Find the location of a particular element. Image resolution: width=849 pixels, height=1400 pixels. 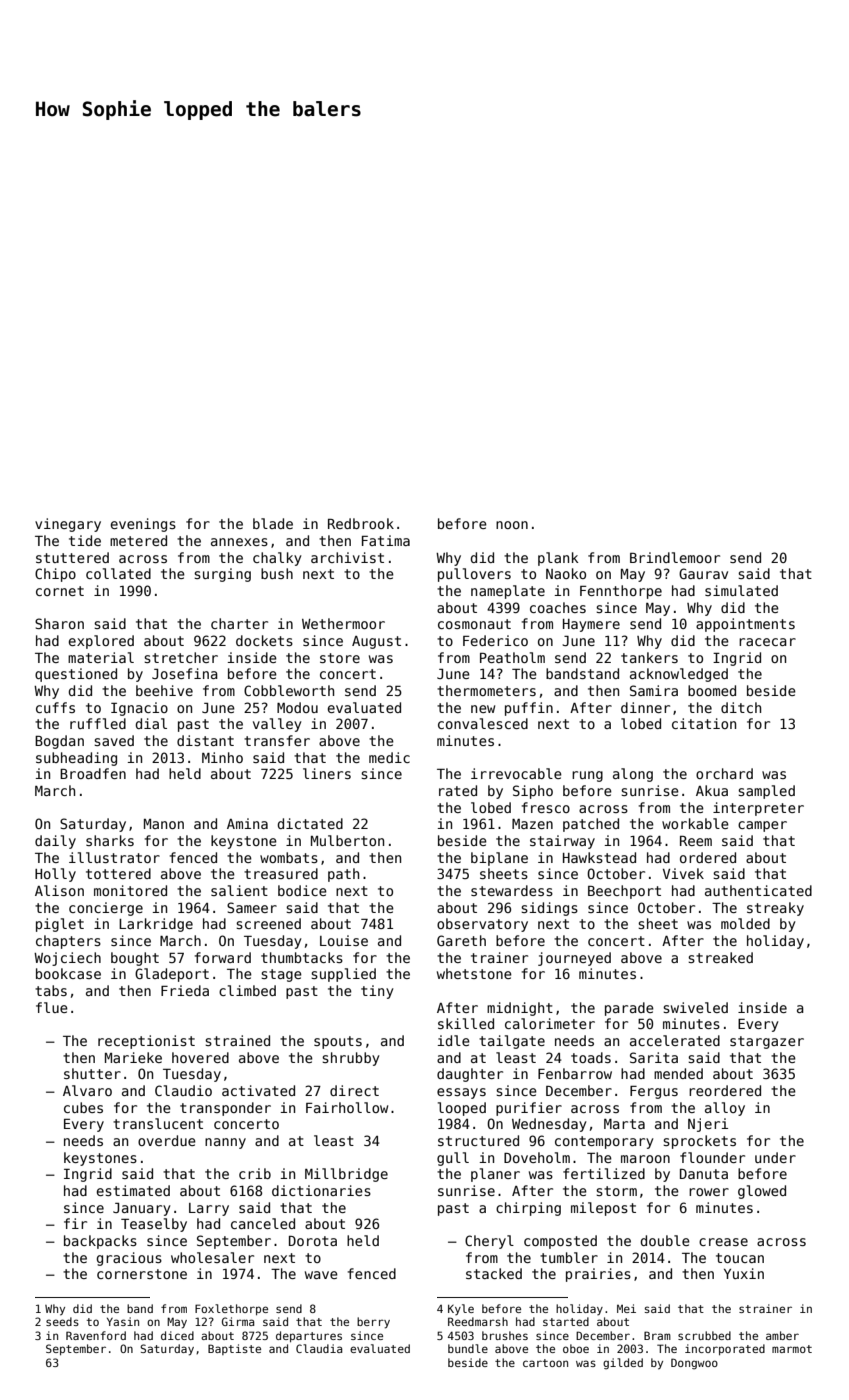

cornet is located at coordinates (60, 591).
